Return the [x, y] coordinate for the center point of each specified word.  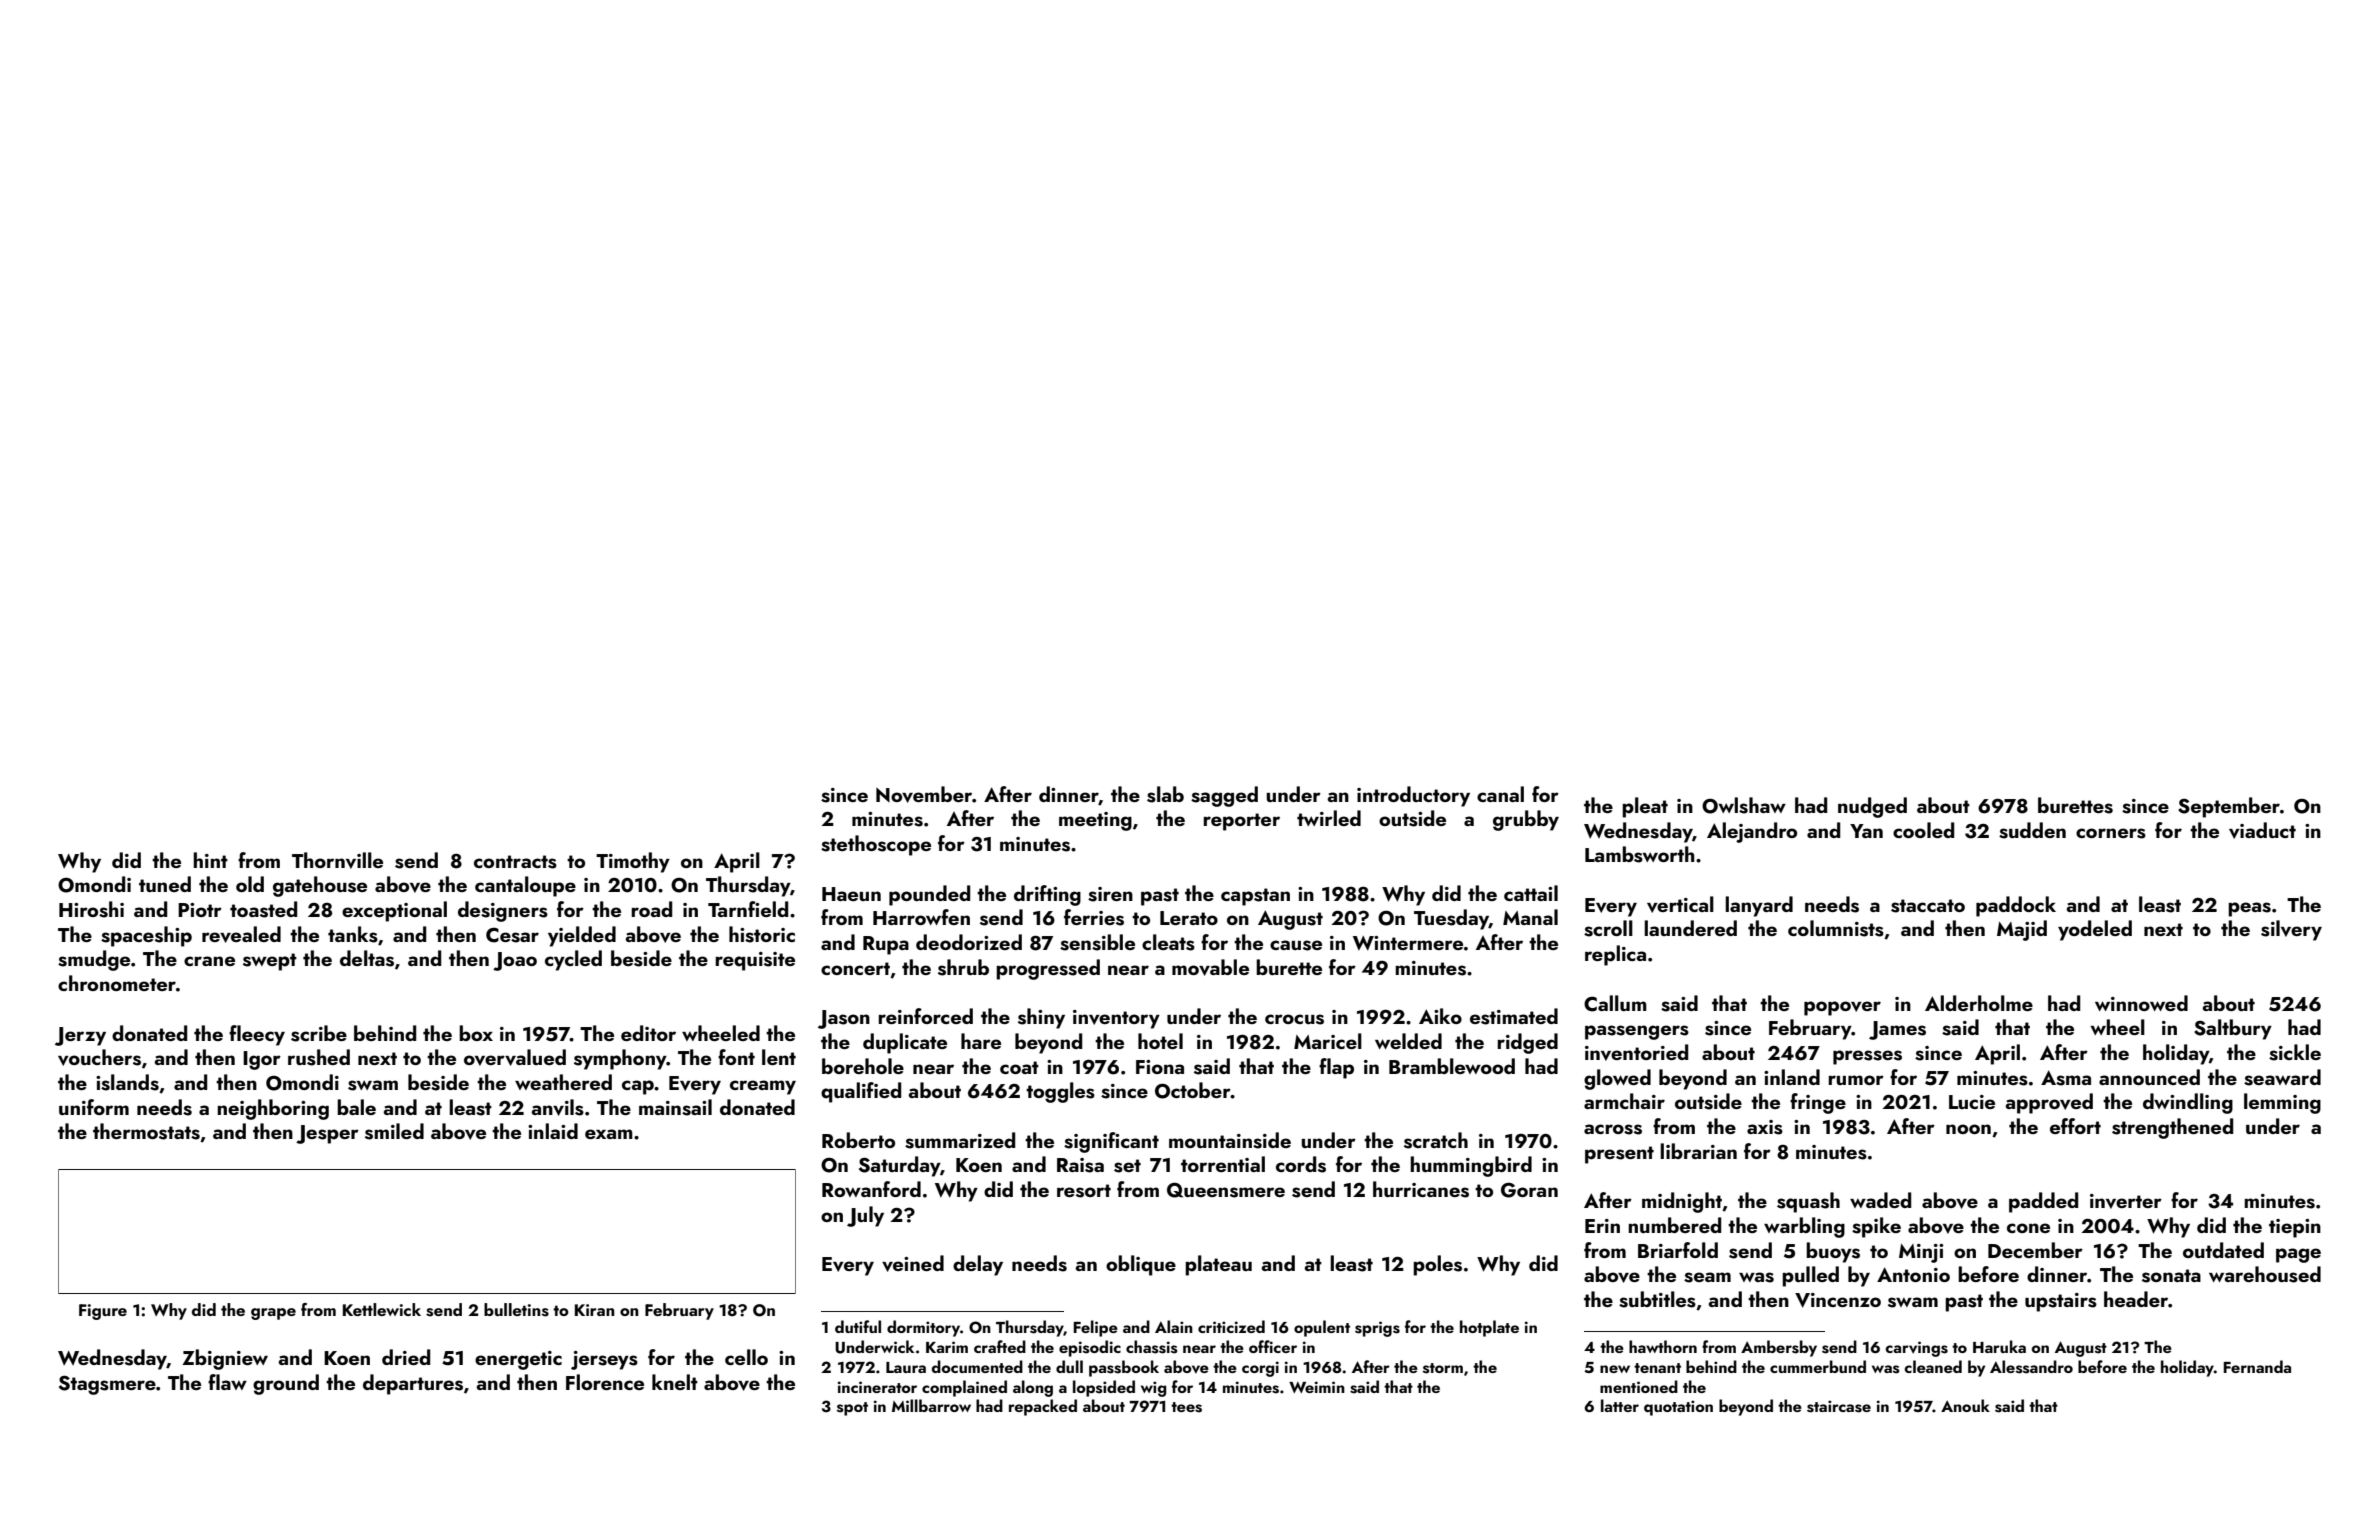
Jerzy [80, 1036]
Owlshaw [1744, 805]
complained [964, 1388]
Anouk [1965, 1405]
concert [855, 968]
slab [1165, 794]
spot [852, 1409]
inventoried [1636, 1052]
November [924, 794]
